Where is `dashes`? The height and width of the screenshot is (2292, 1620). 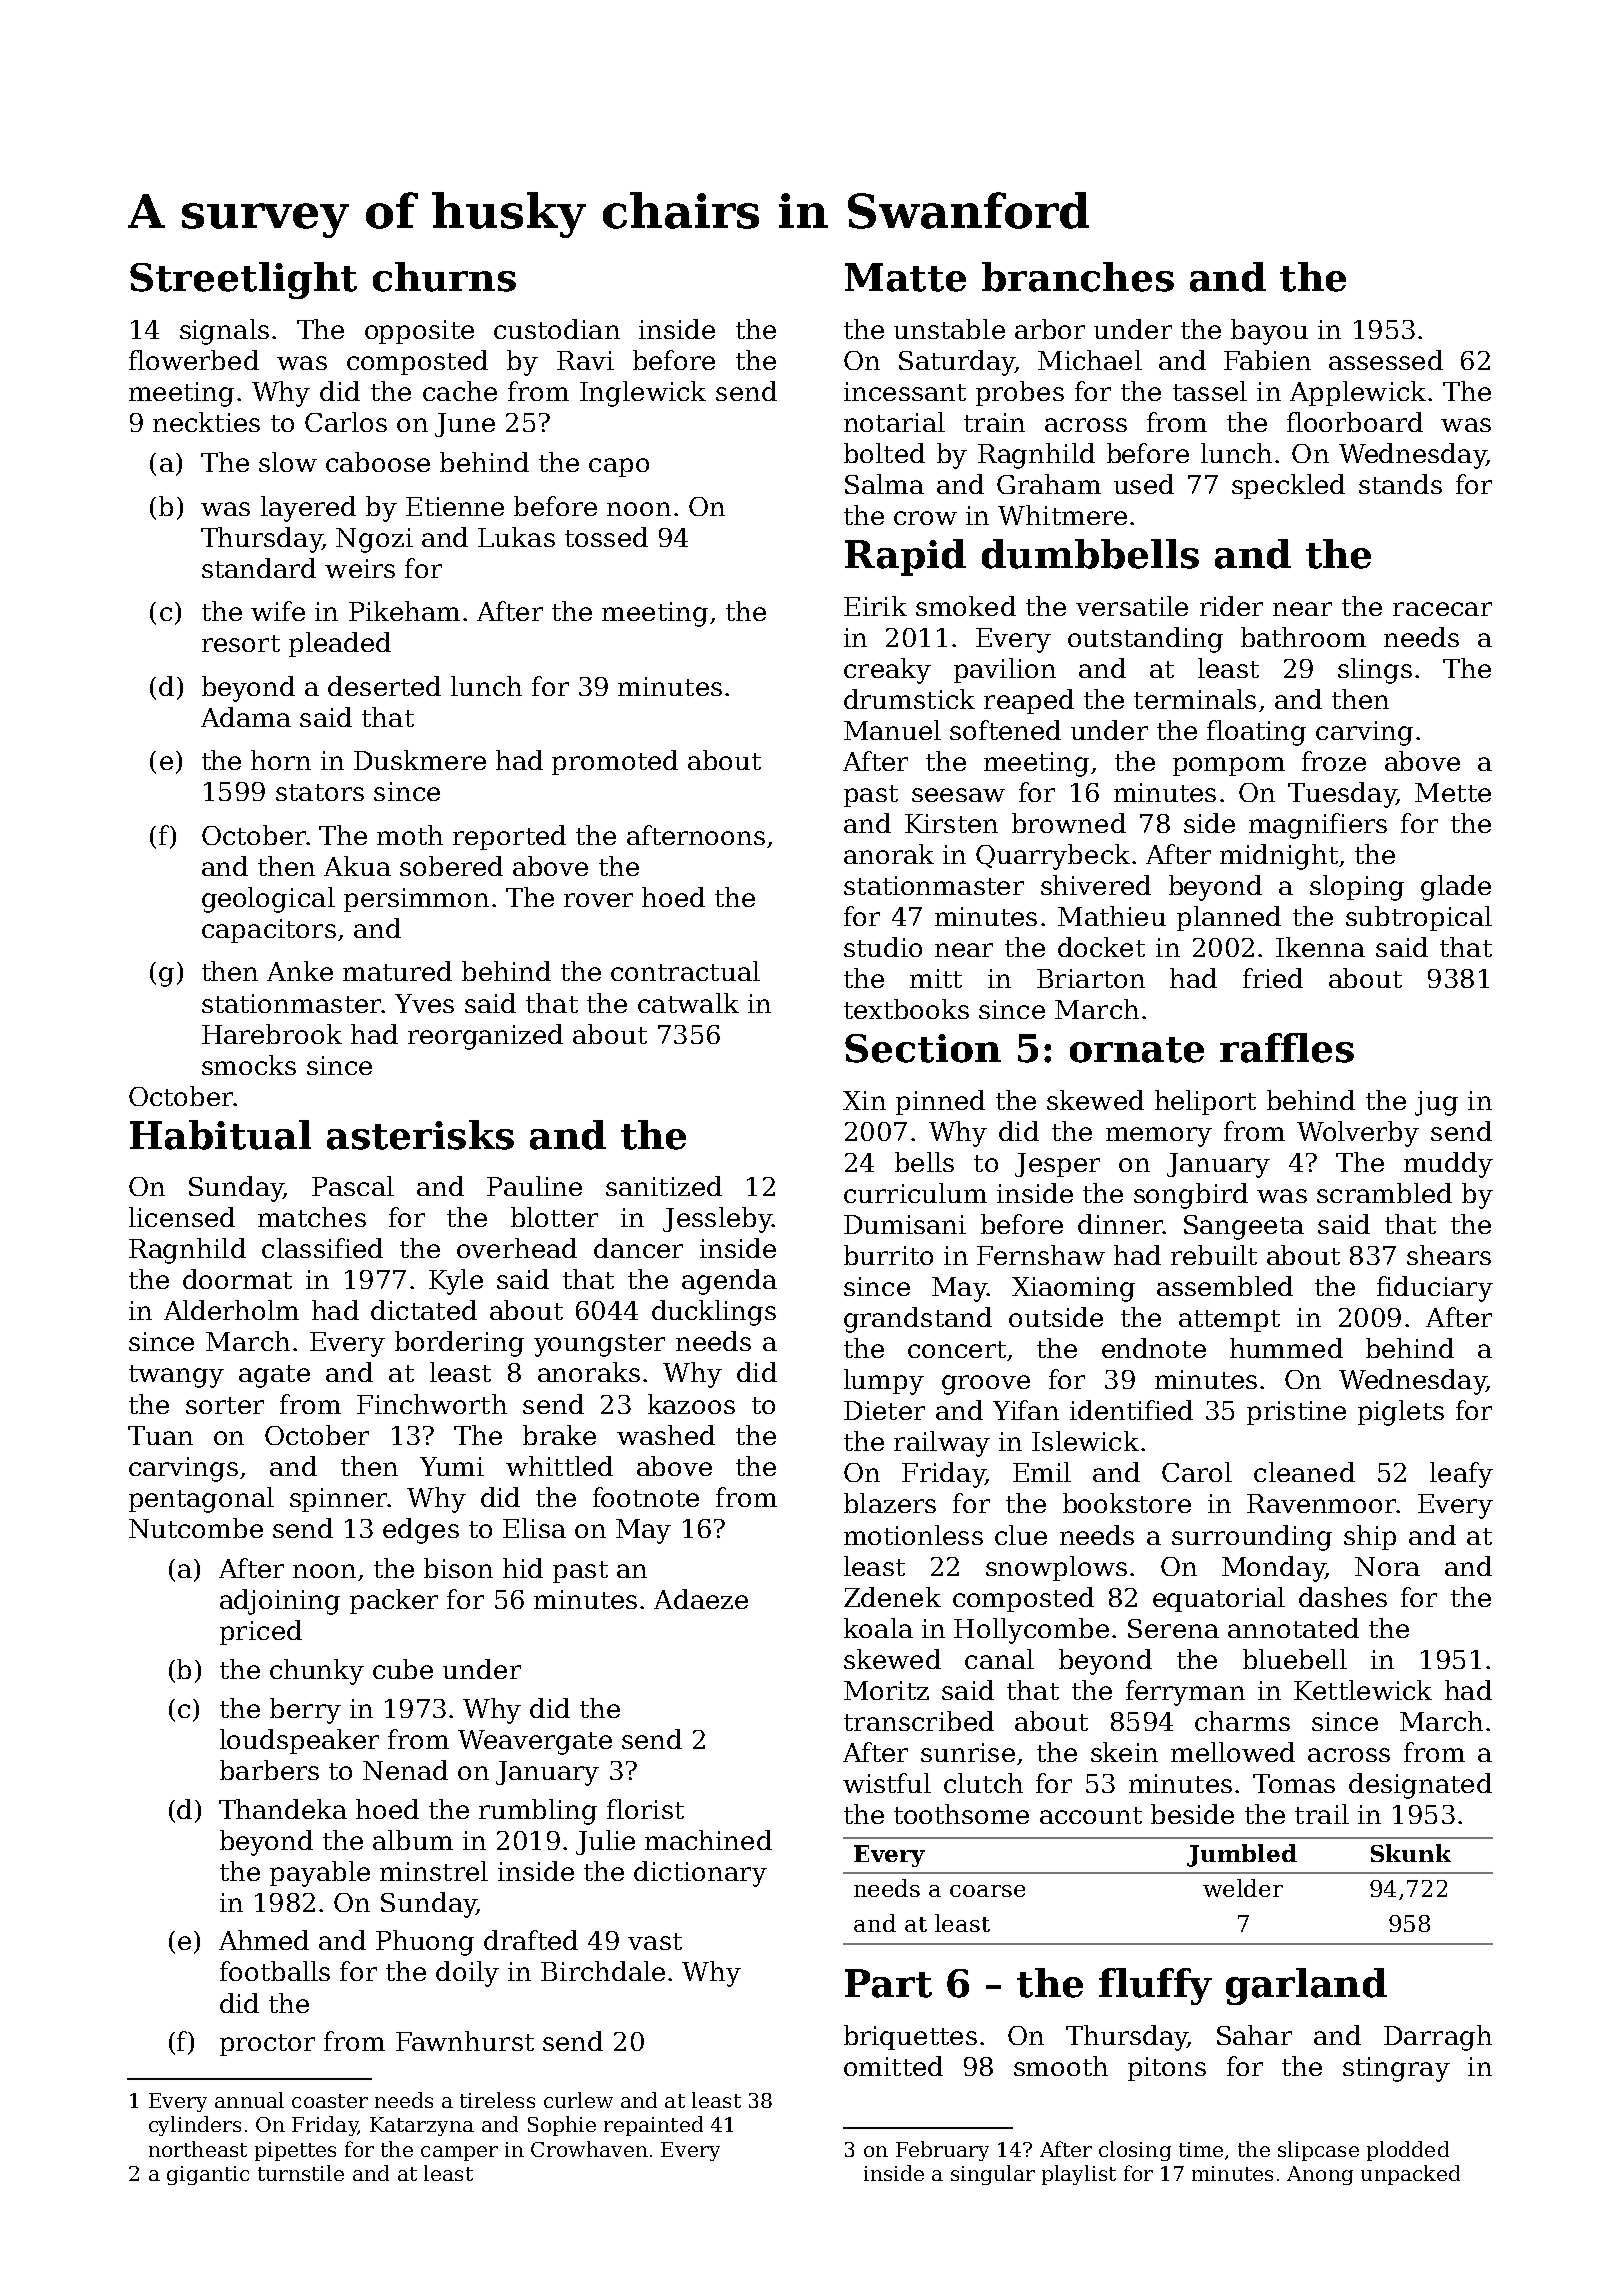
dashes is located at coordinates (1343, 1597).
